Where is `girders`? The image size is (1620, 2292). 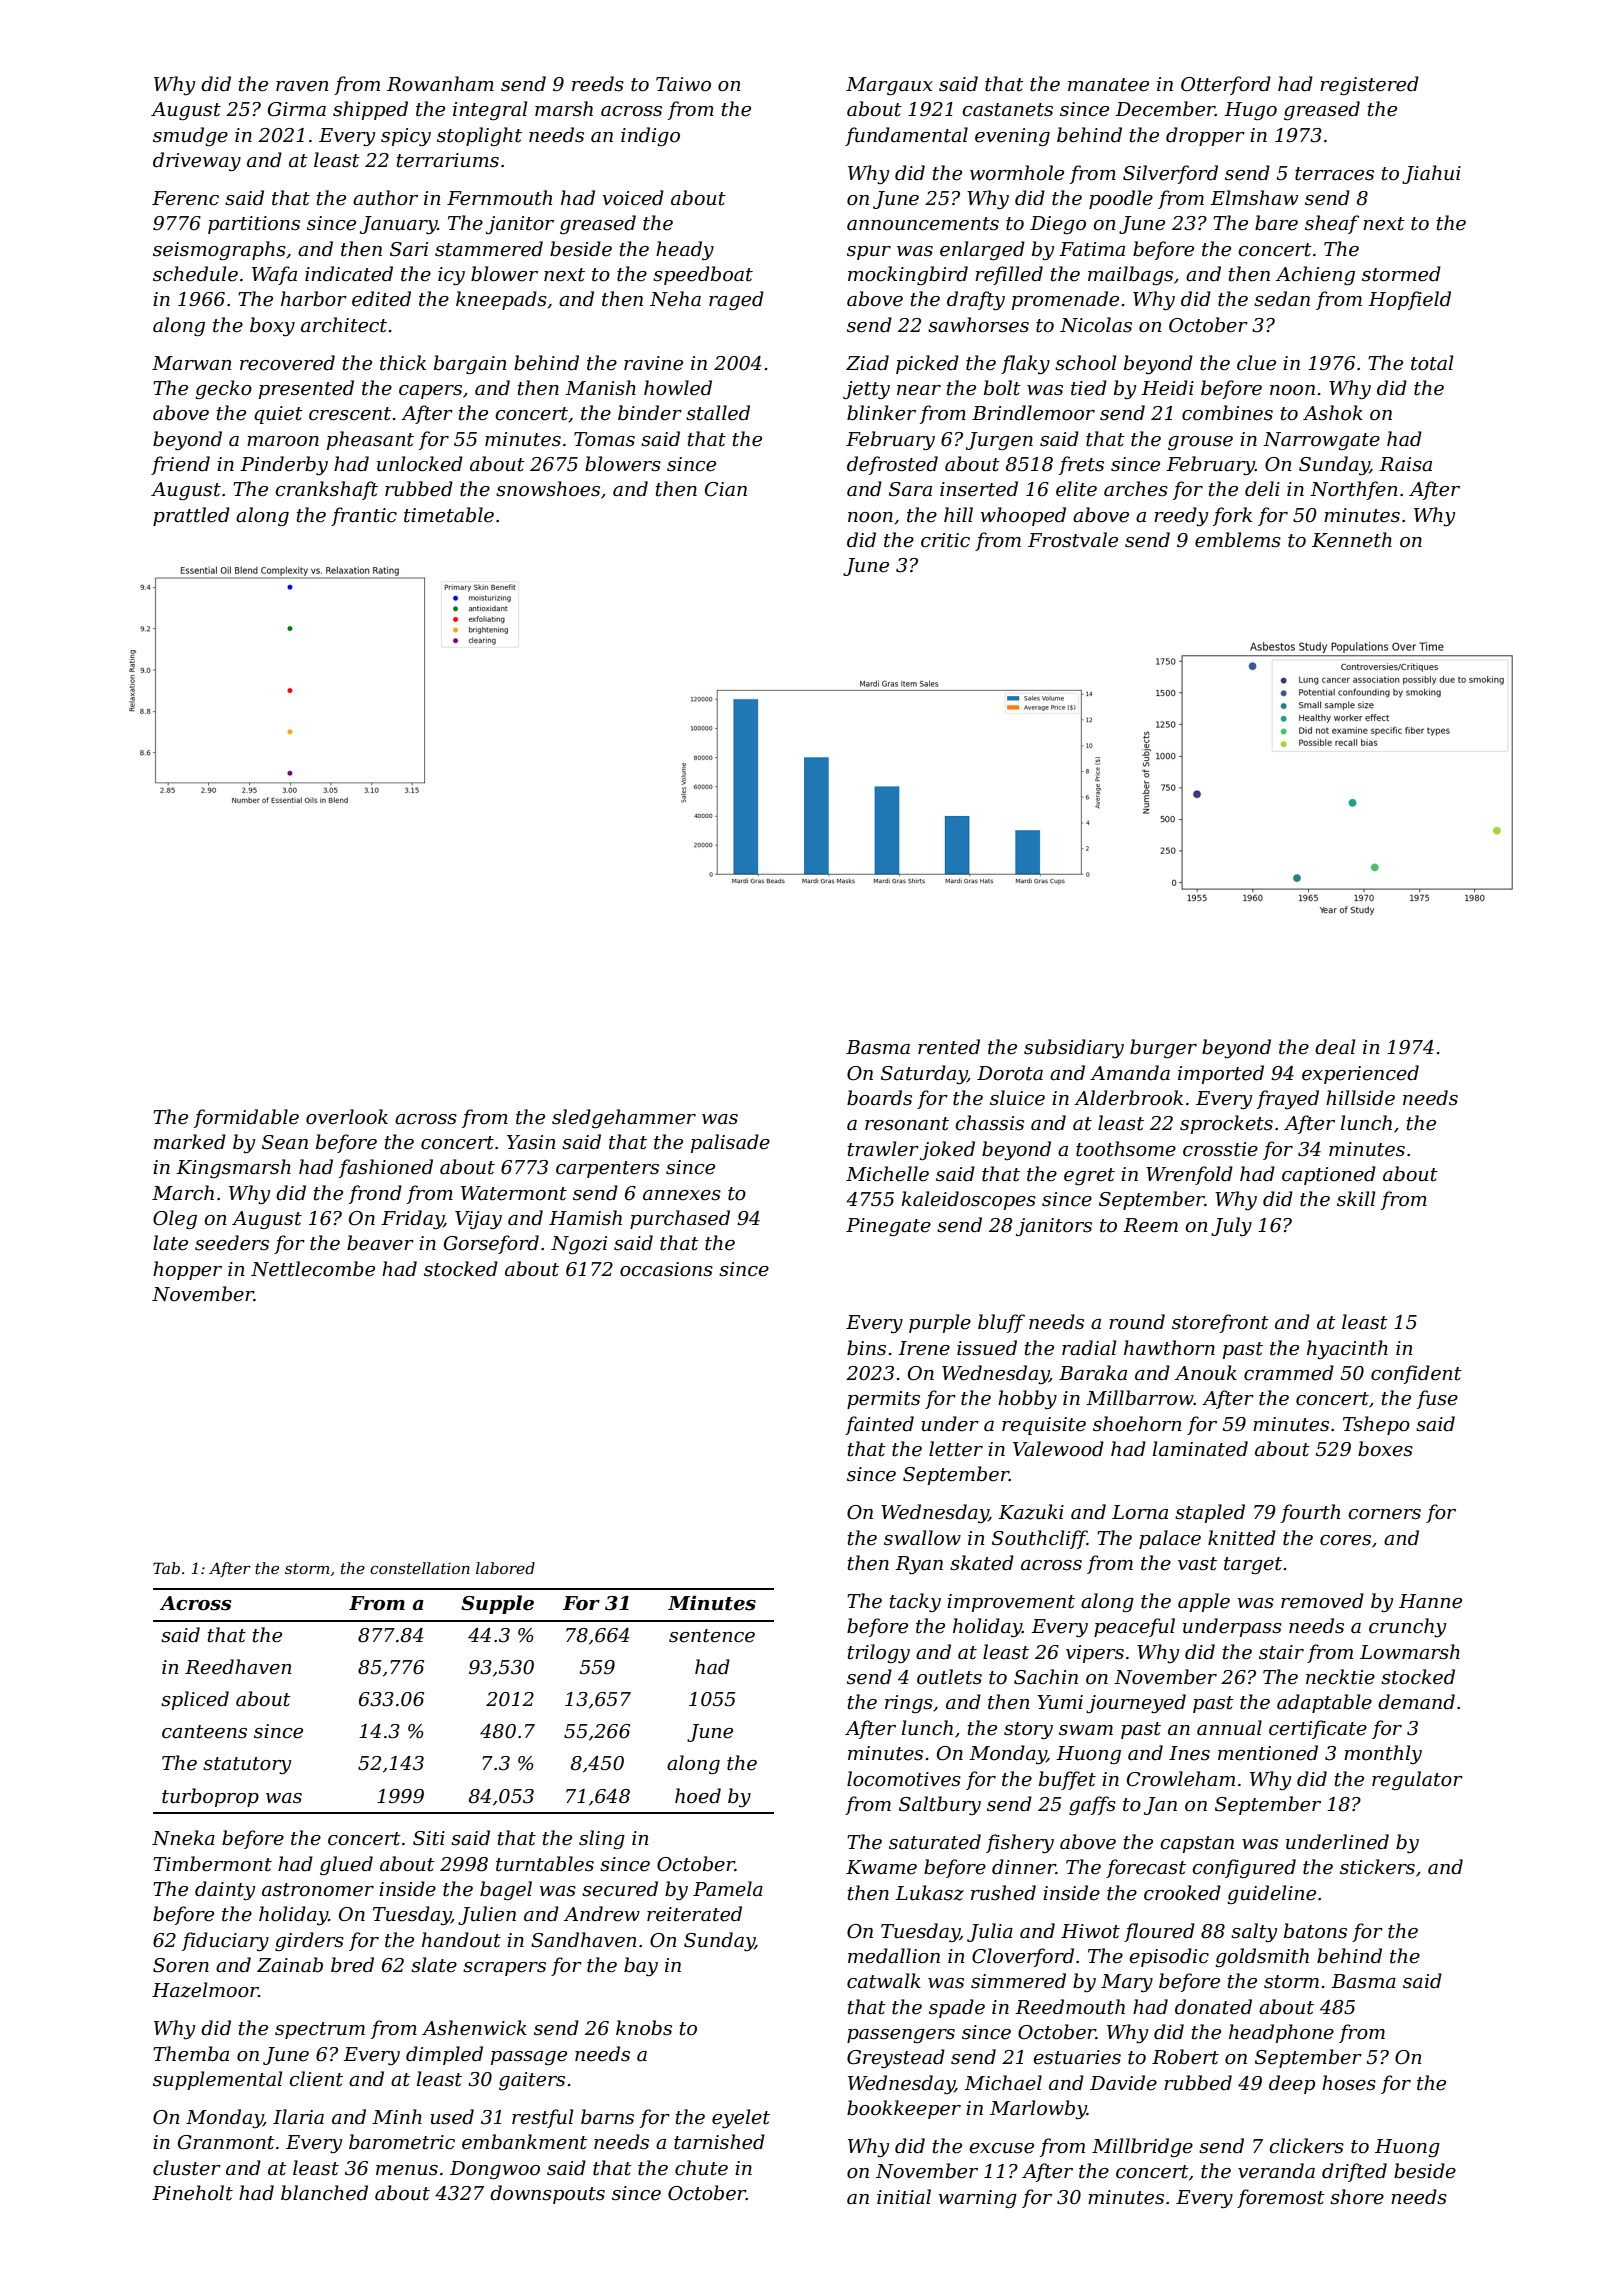 girders is located at coordinates (309, 1941).
